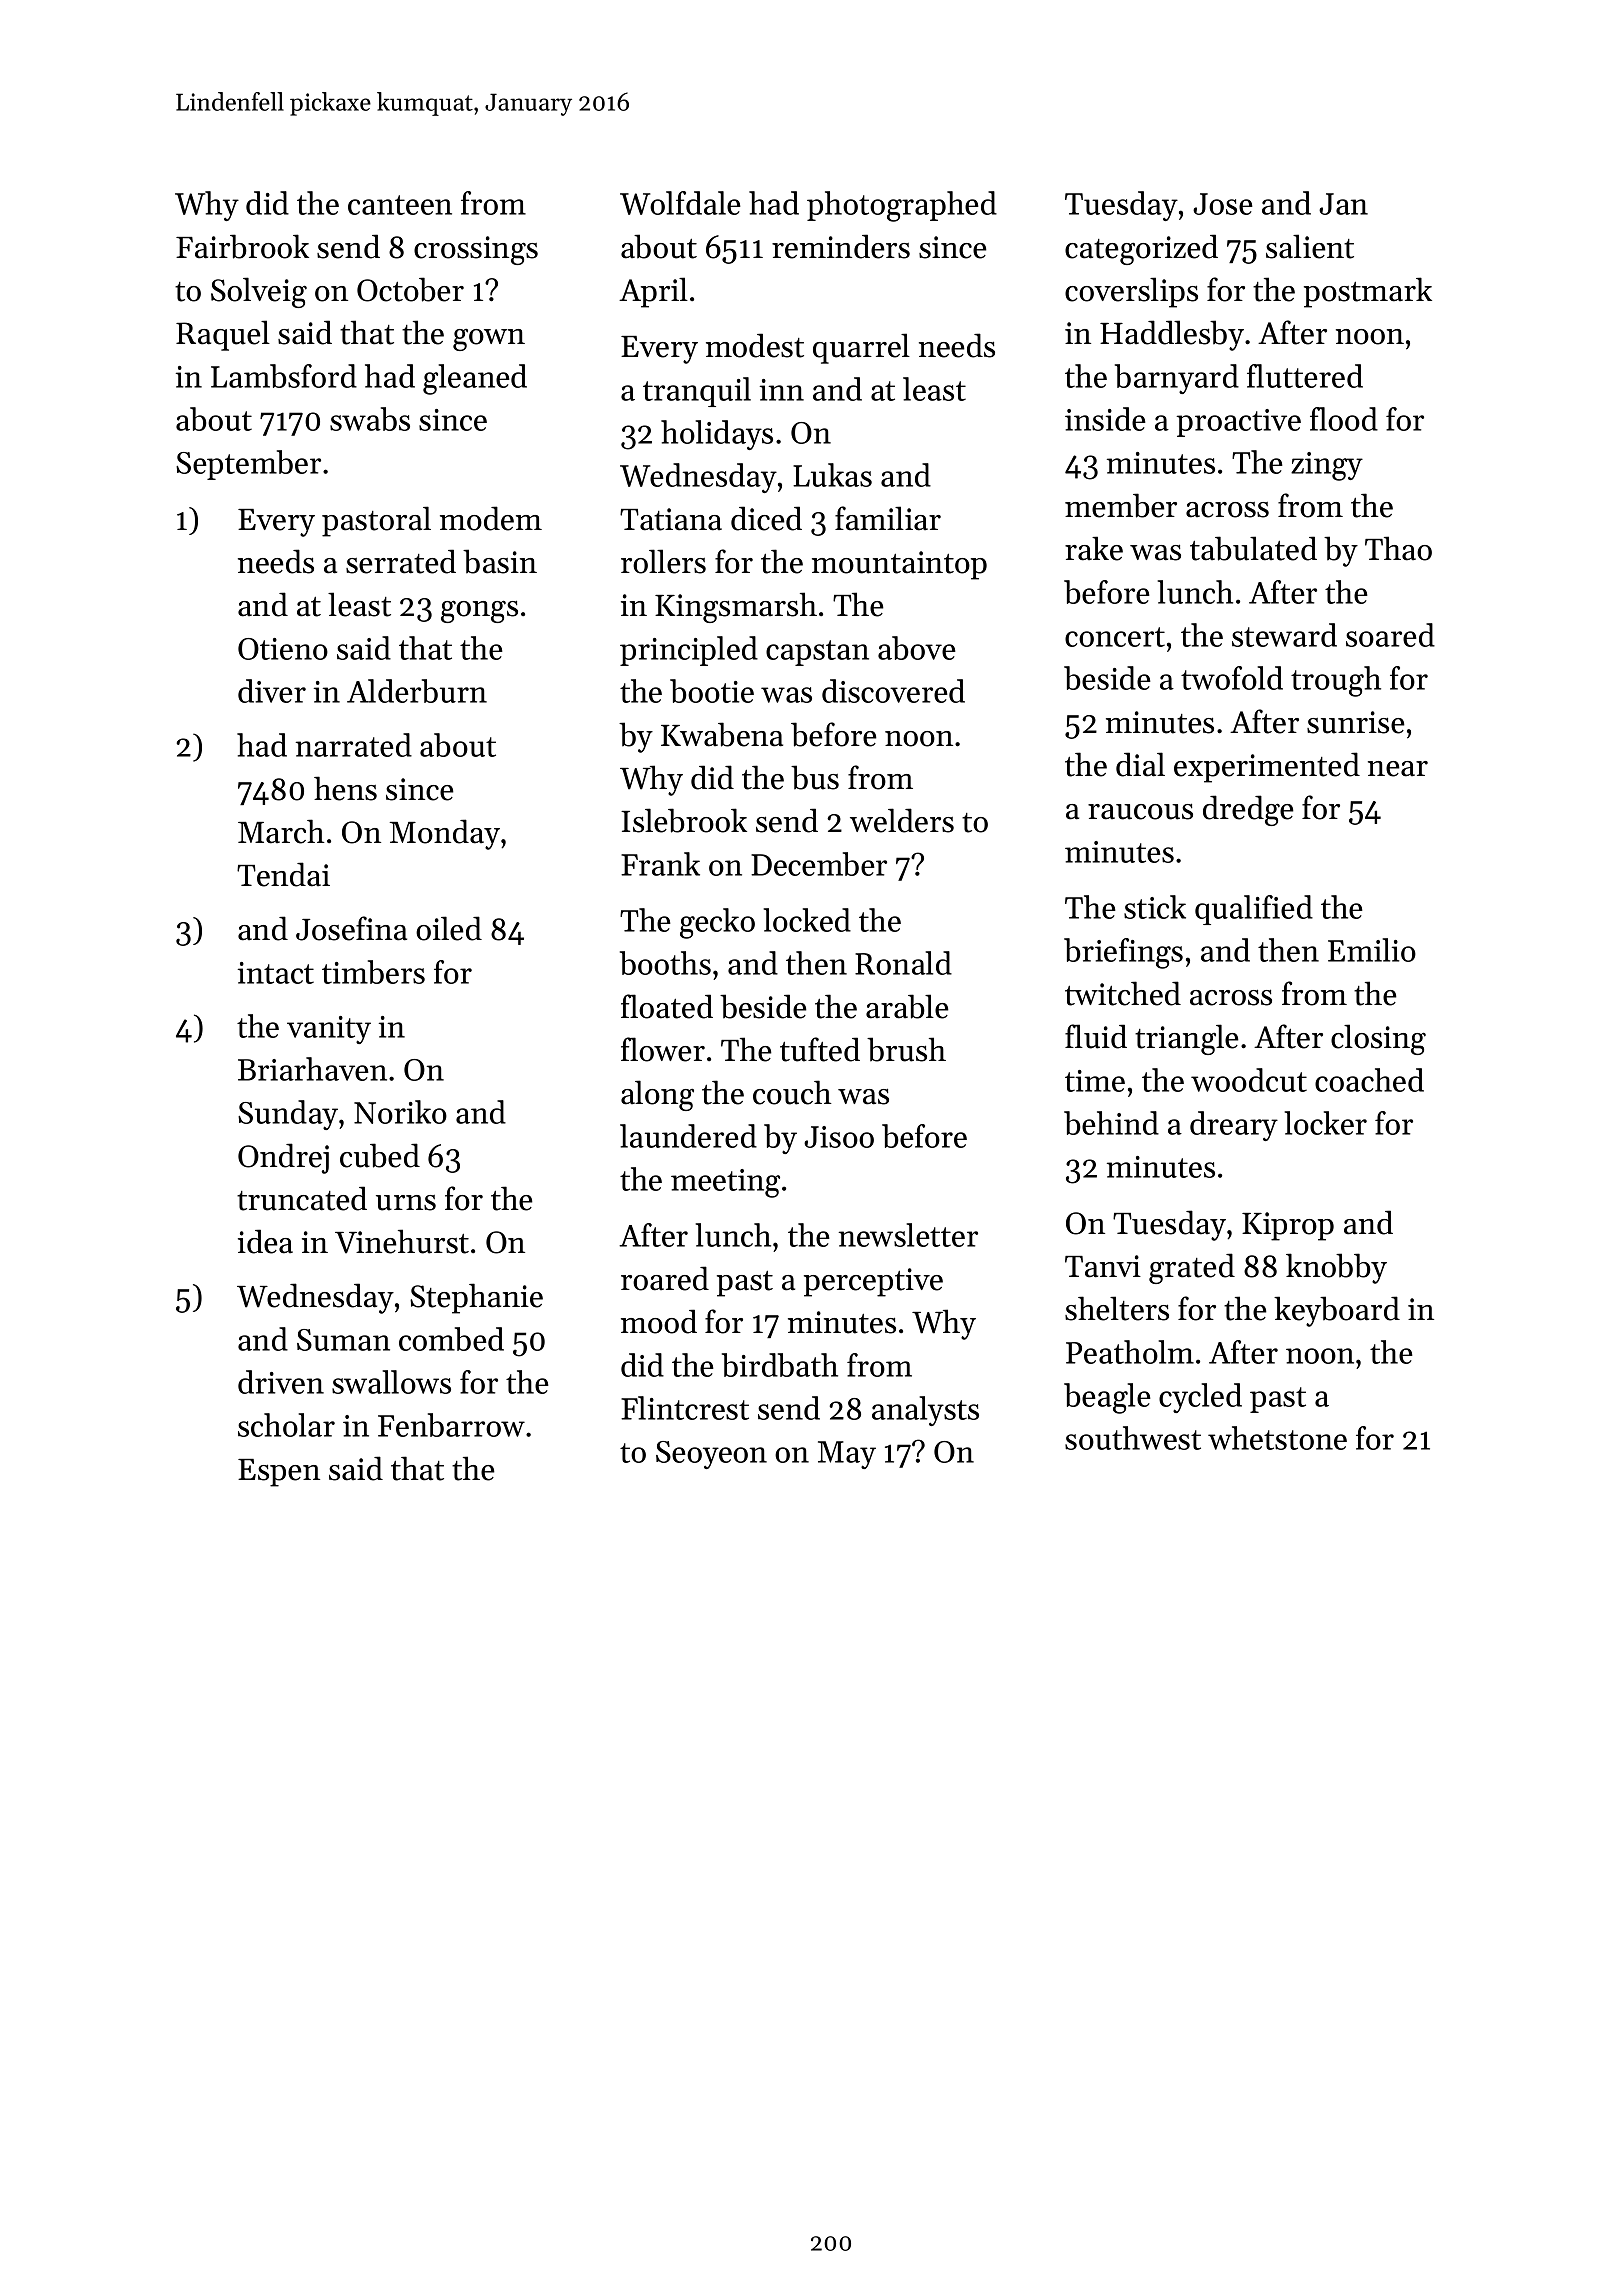 This screenshot has width=1620, height=2292. I want to click on discovered, so click(893, 691).
